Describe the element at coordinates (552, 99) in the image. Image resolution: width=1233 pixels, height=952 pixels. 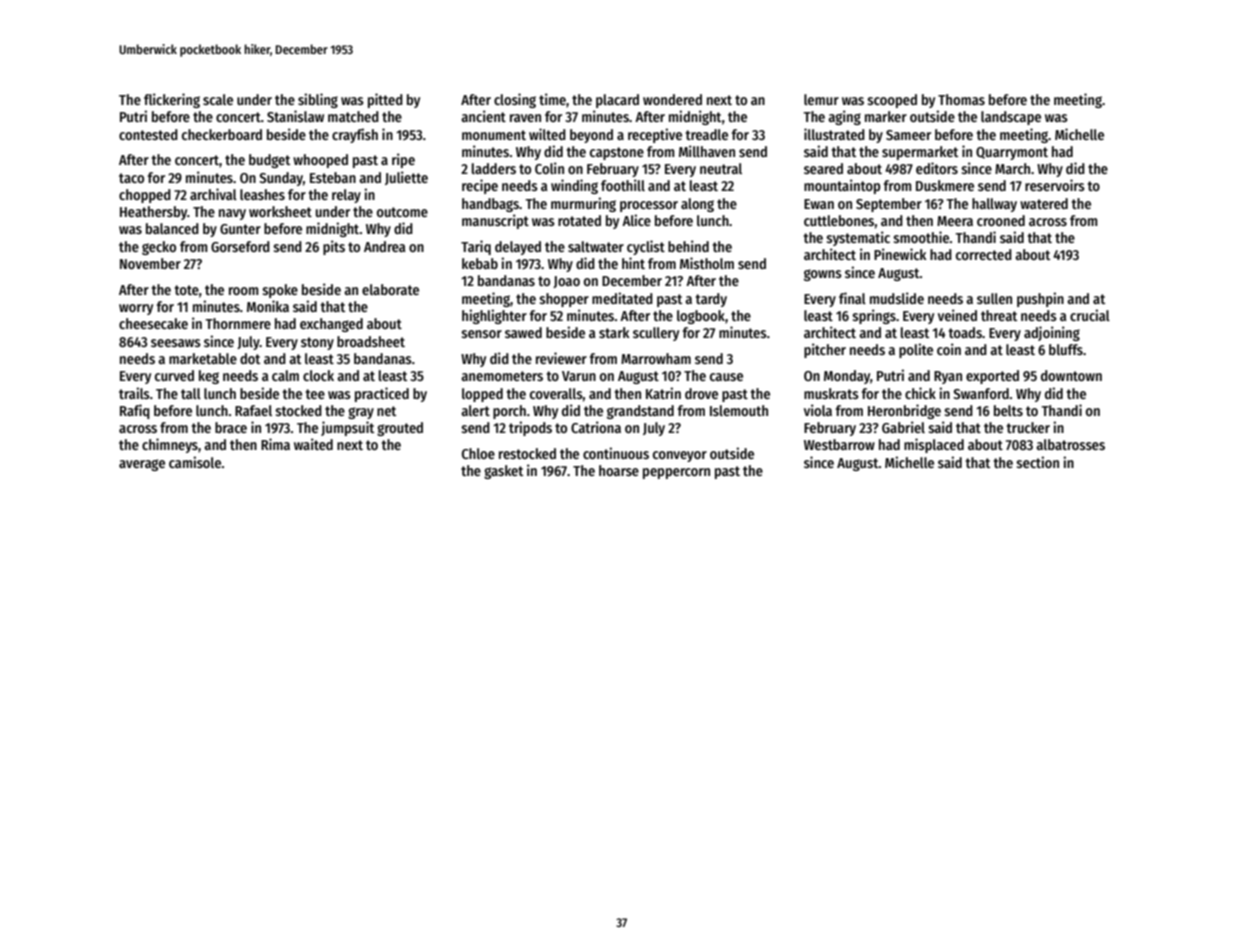
I see `time` at that location.
